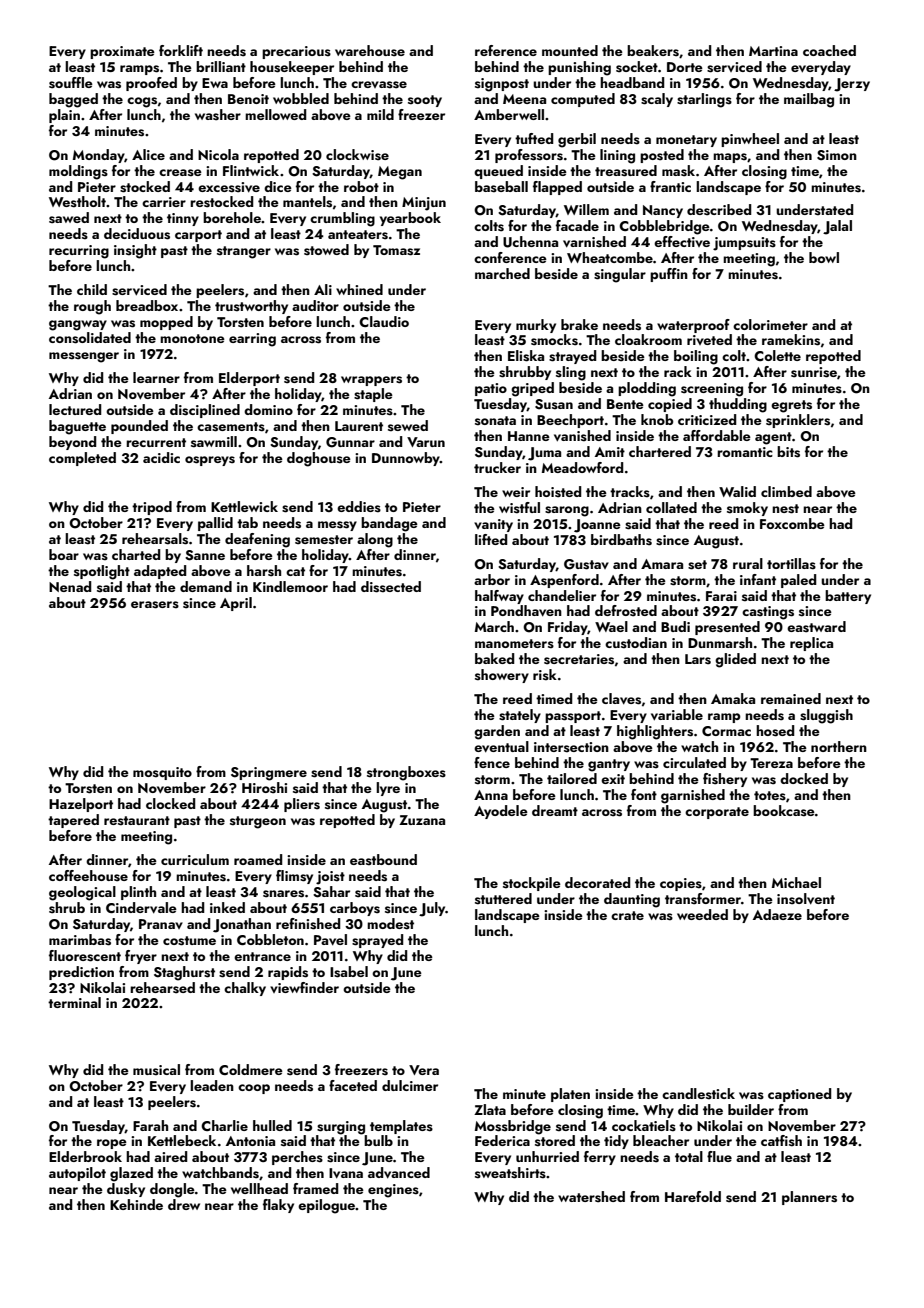  What do you see at coordinates (773, 51) in the screenshot?
I see `Martina` at bounding box center [773, 51].
